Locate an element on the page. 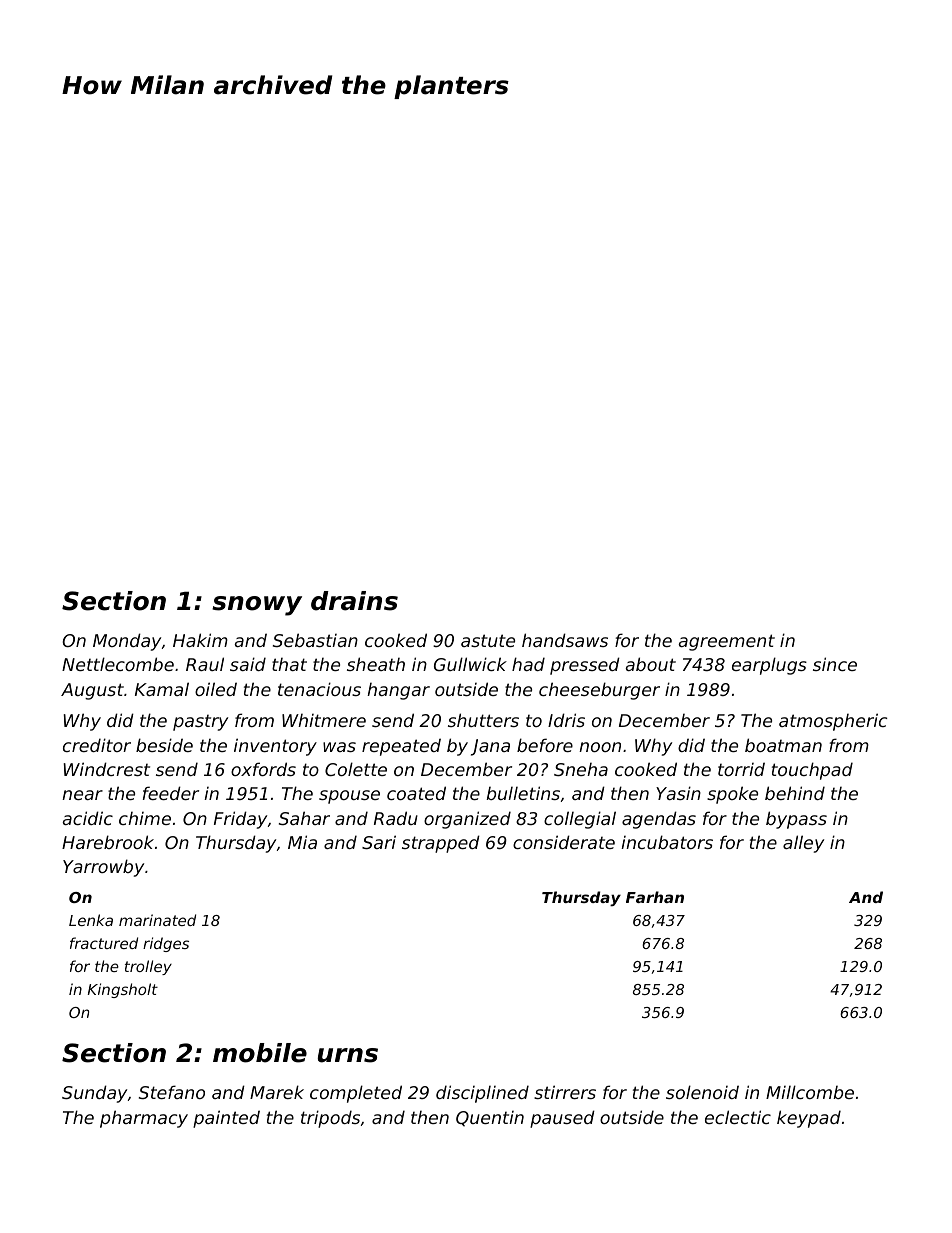 Image resolution: width=952 pixels, height=1233 pixels. pharmacy is located at coordinates (144, 1119).
